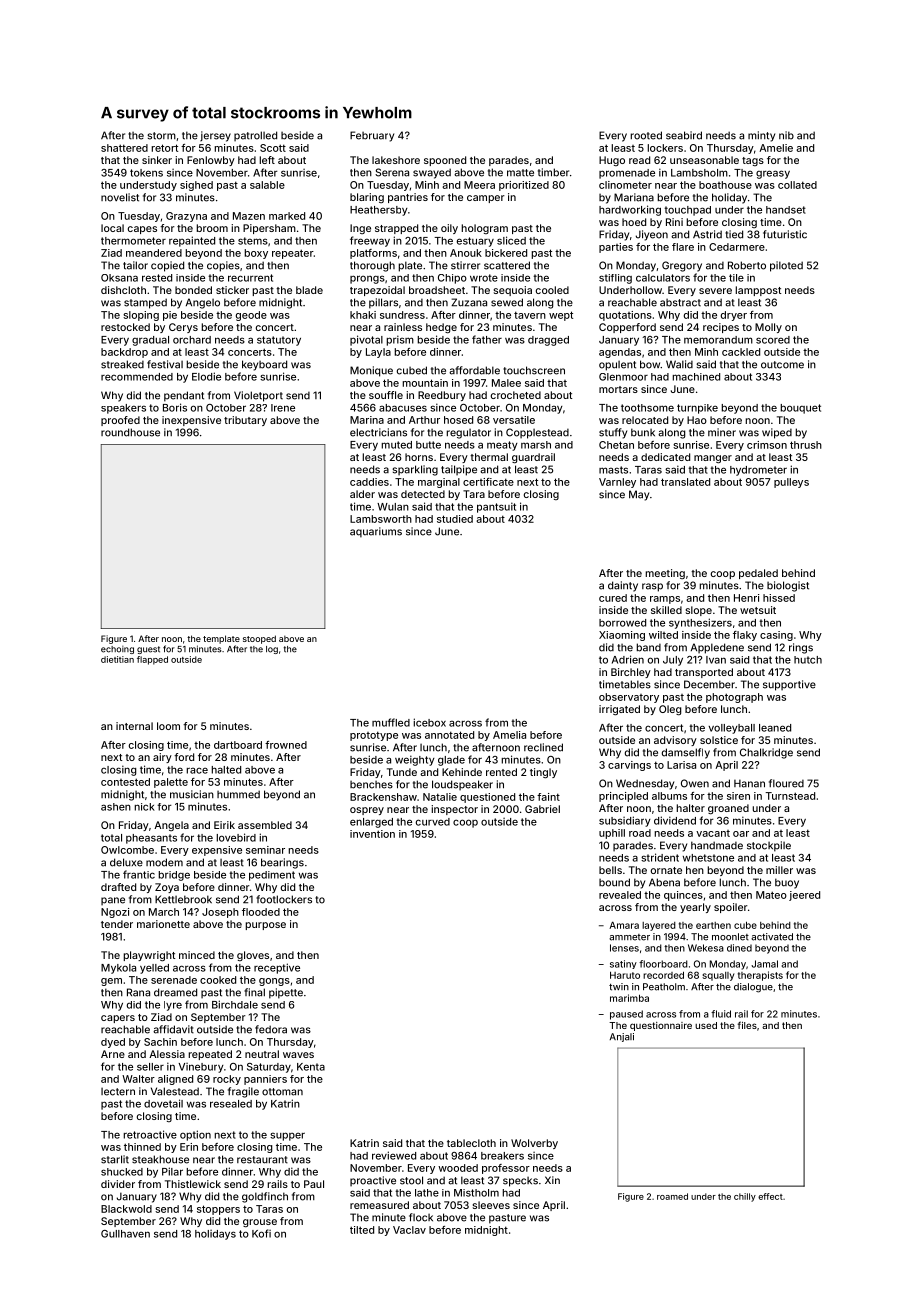 The width and height of the document is (924, 1308). I want to click on stuffy, so click(613, 433).
